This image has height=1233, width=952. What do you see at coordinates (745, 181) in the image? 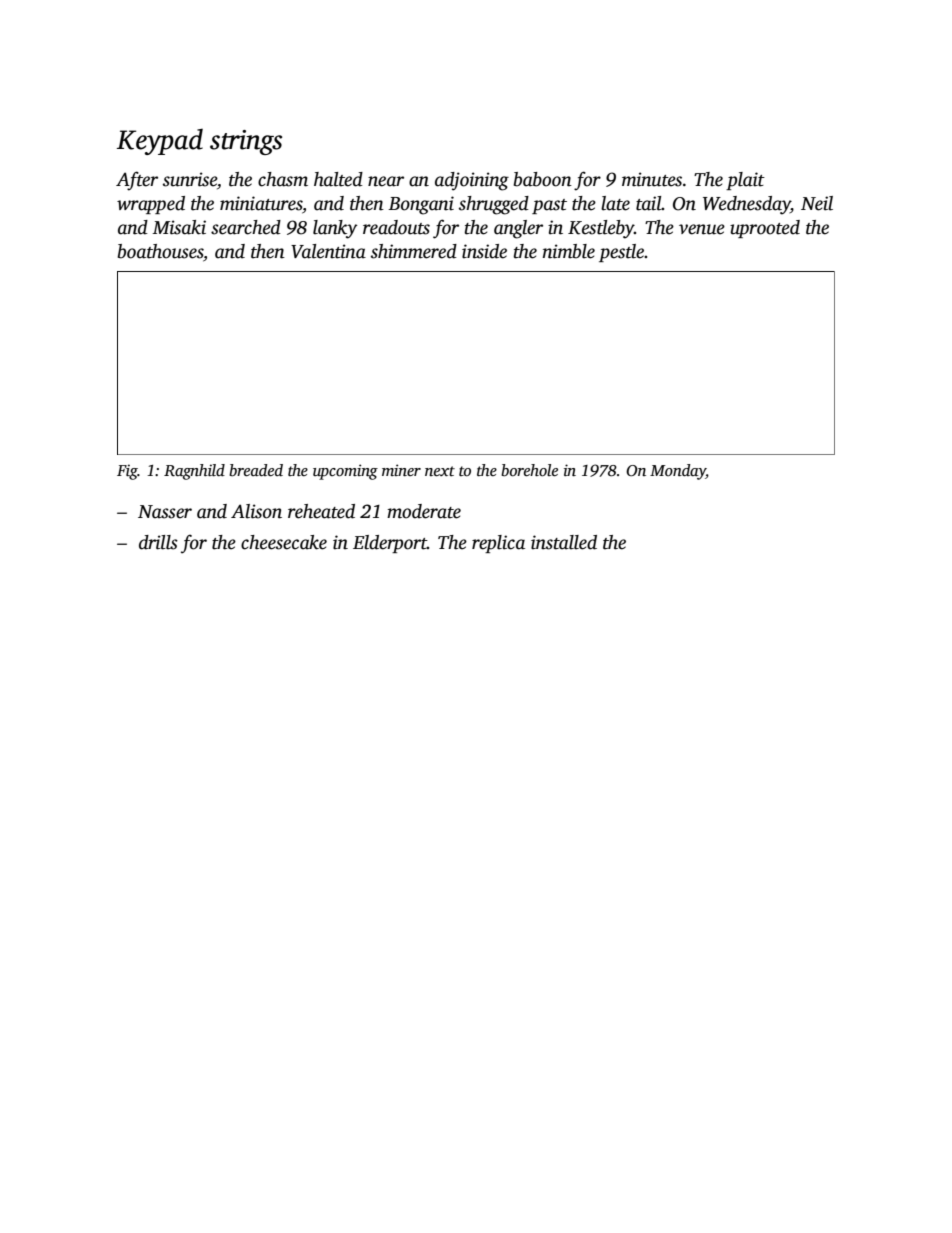
I see `plait` at bounding box center [745, 181].
